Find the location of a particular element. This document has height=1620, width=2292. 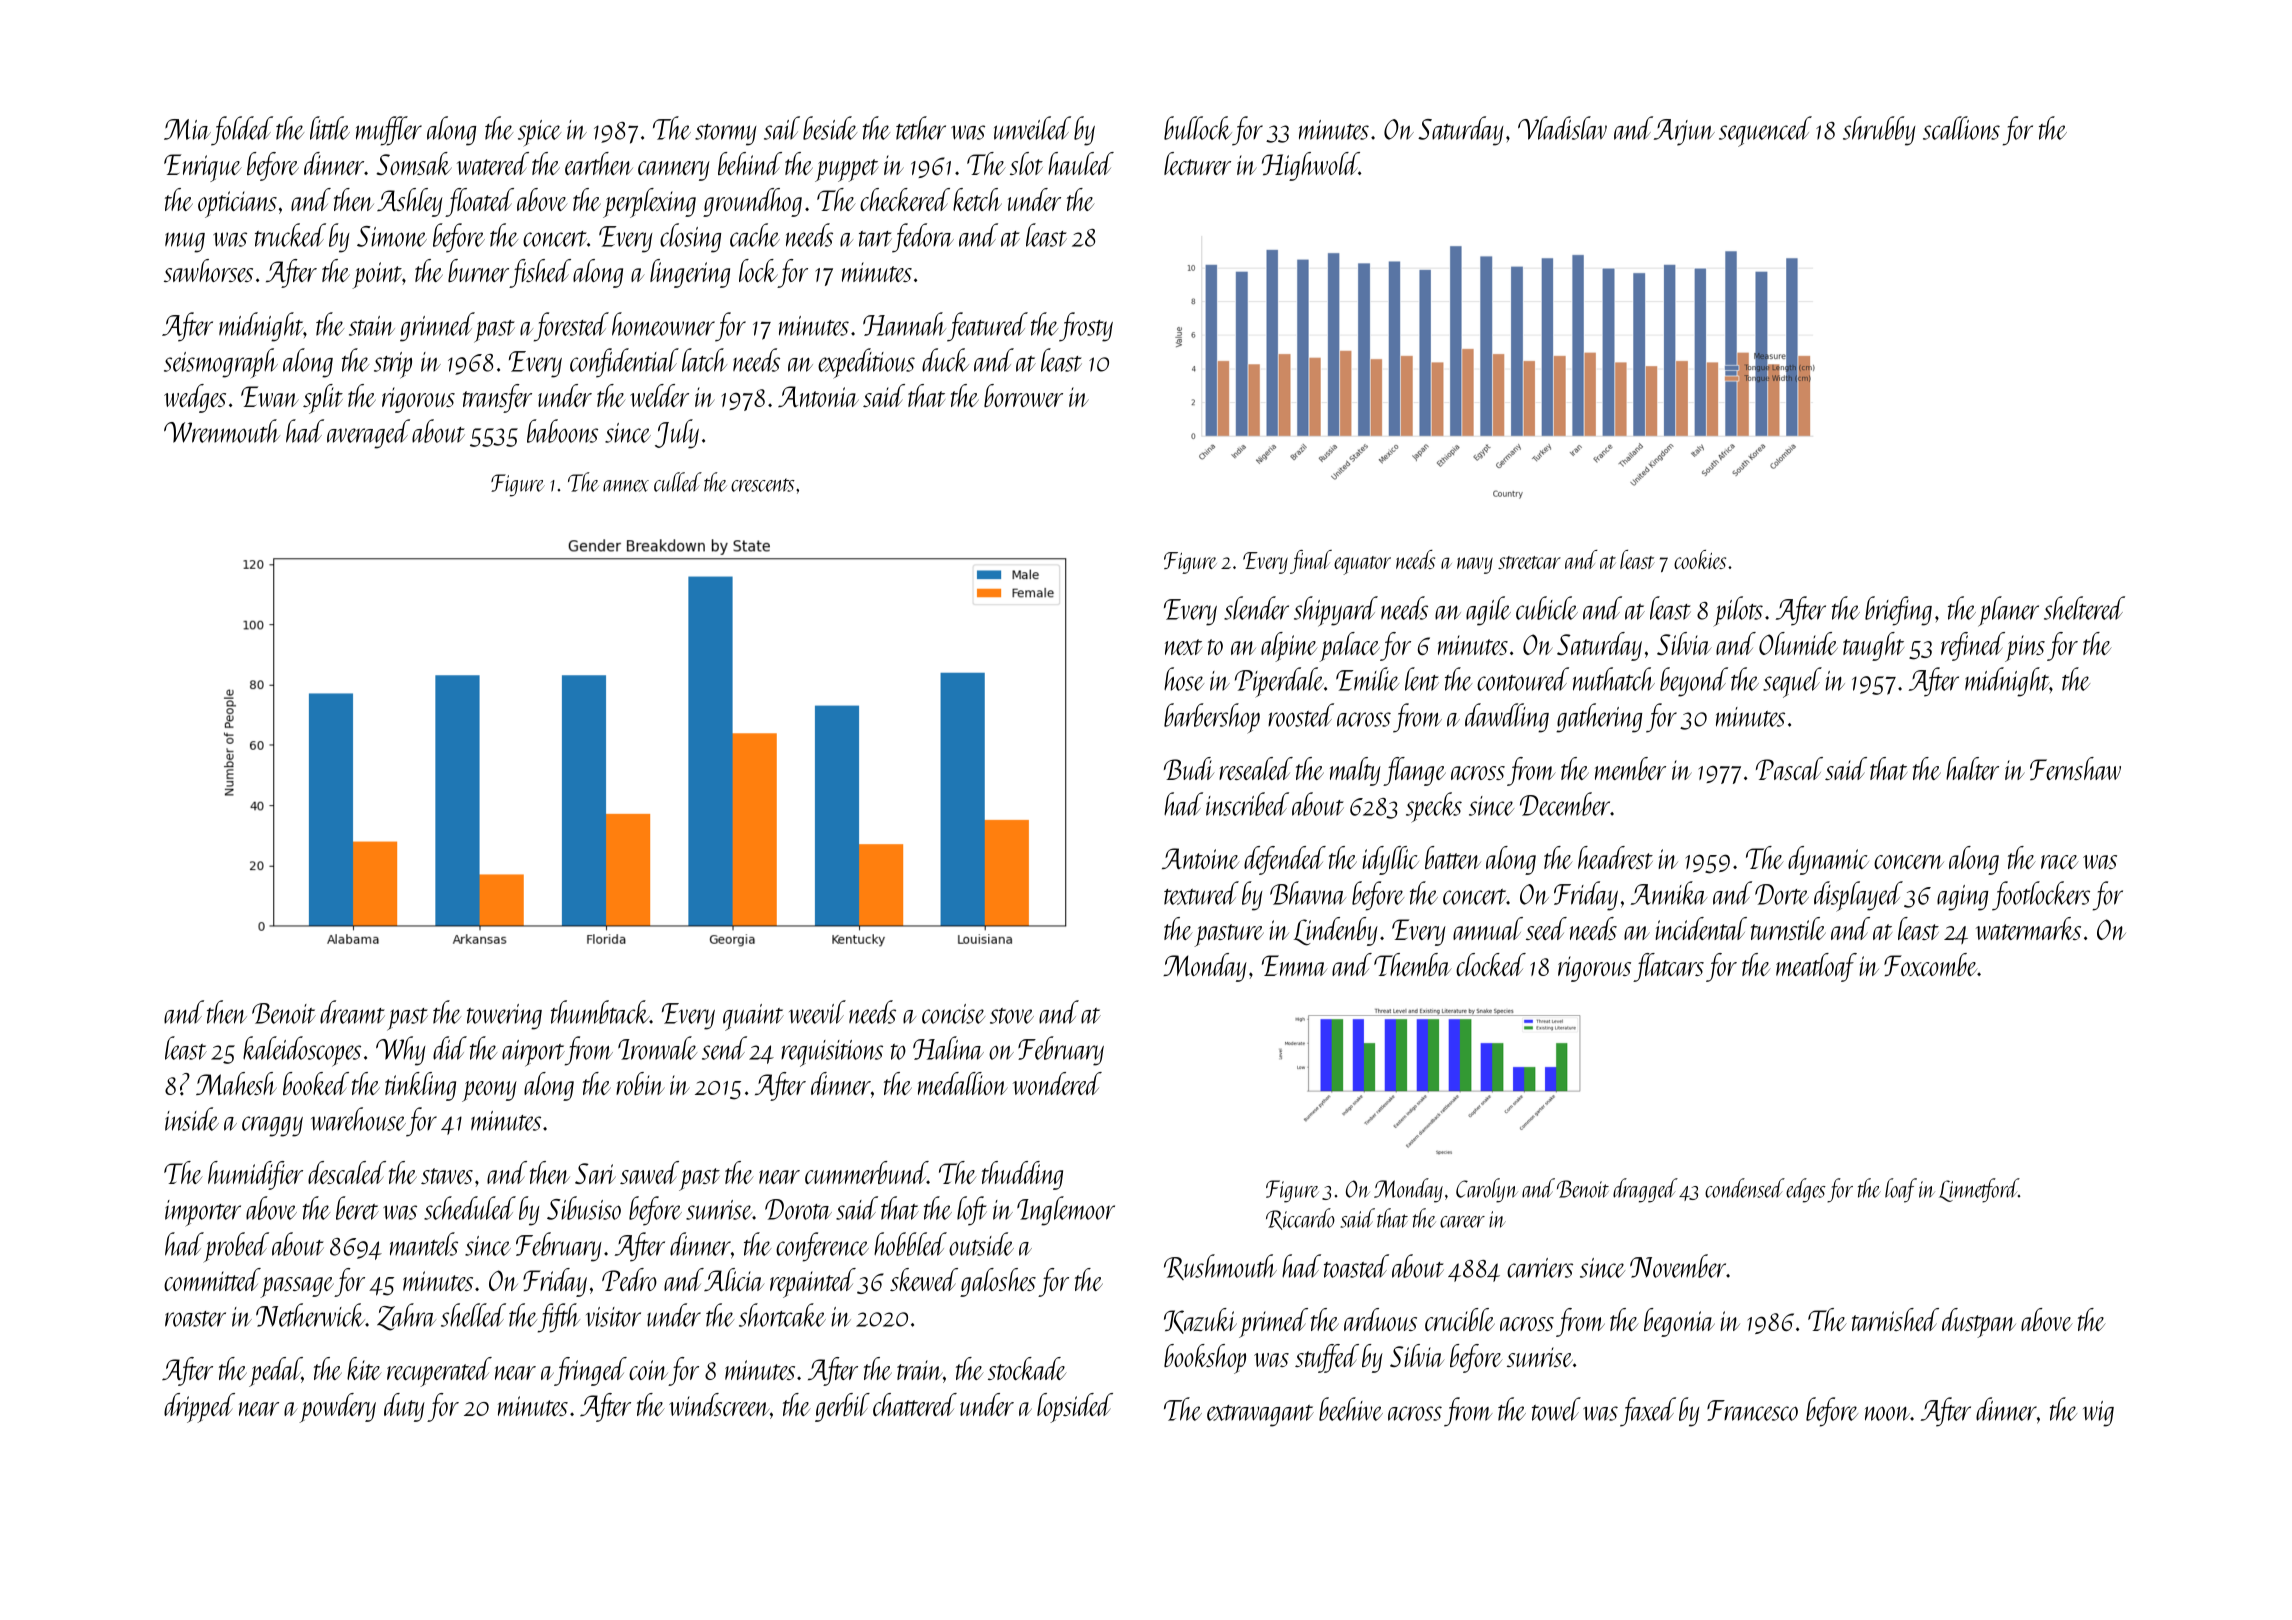

opticians is located at coordinates (237, 204).
